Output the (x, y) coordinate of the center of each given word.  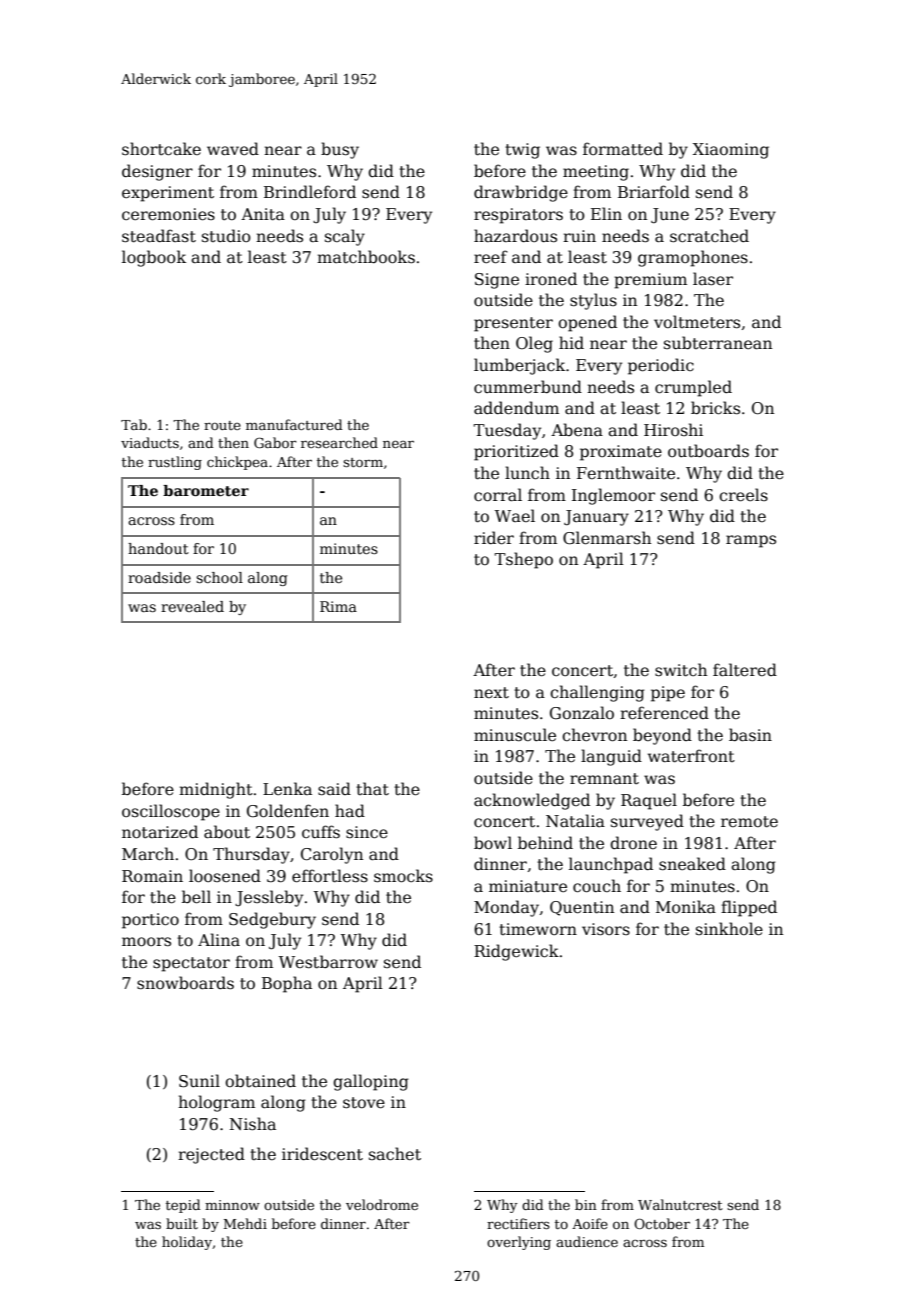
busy (340, 150)
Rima (338, 606)
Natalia (575, 821)
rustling (175, 463)
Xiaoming (731, 151)
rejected (211, 1155)
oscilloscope (171, 812)
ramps (751, 541)
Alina (219, 940)
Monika (686, 906)
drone (633, 842)
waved (233, 149)
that (372, 789)
